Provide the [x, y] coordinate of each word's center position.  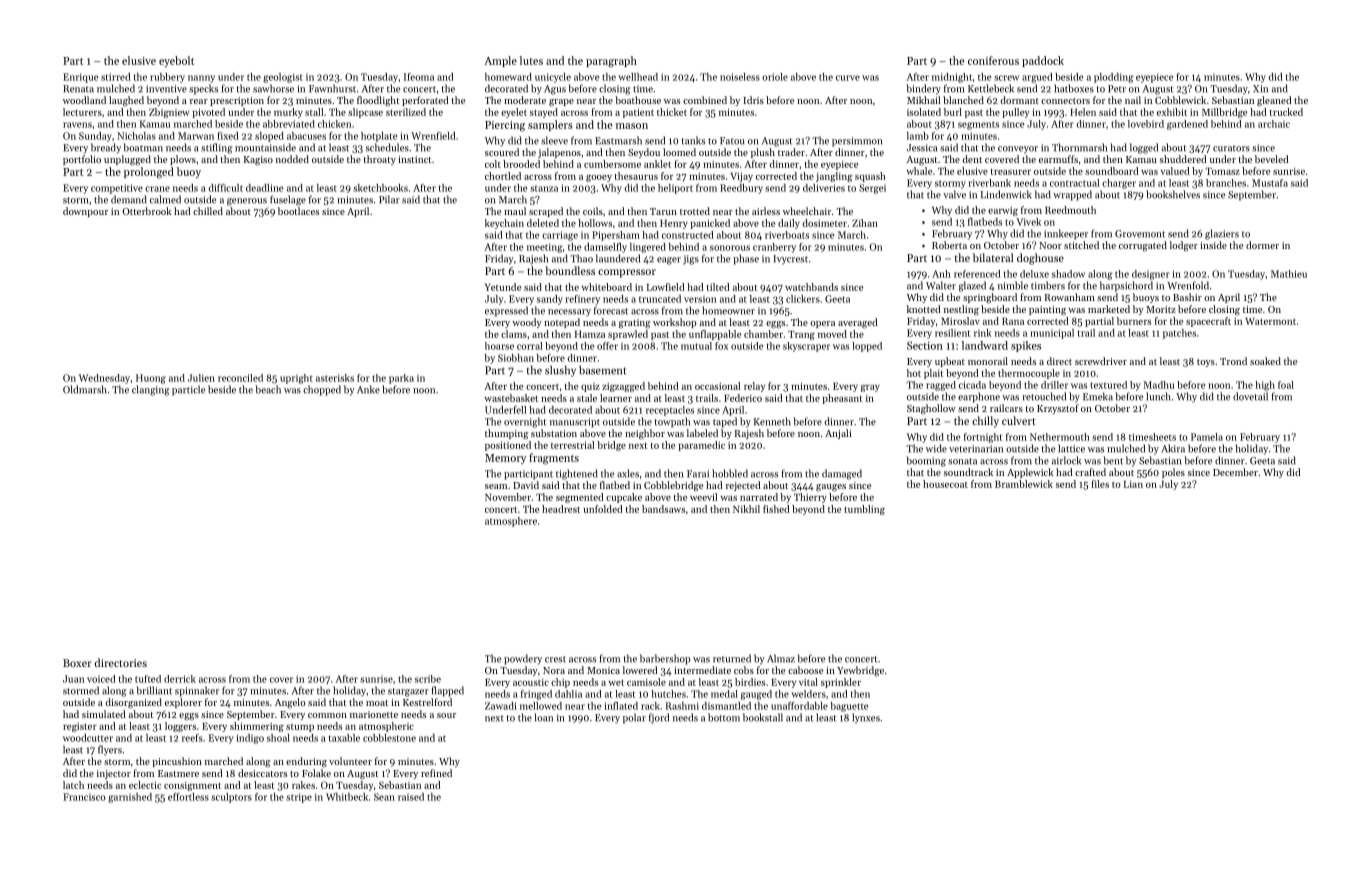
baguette [850, 707]
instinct [414, 159]
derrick [180, 679]
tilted [718, 287]
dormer [1262, 245]
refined [436, 773]
